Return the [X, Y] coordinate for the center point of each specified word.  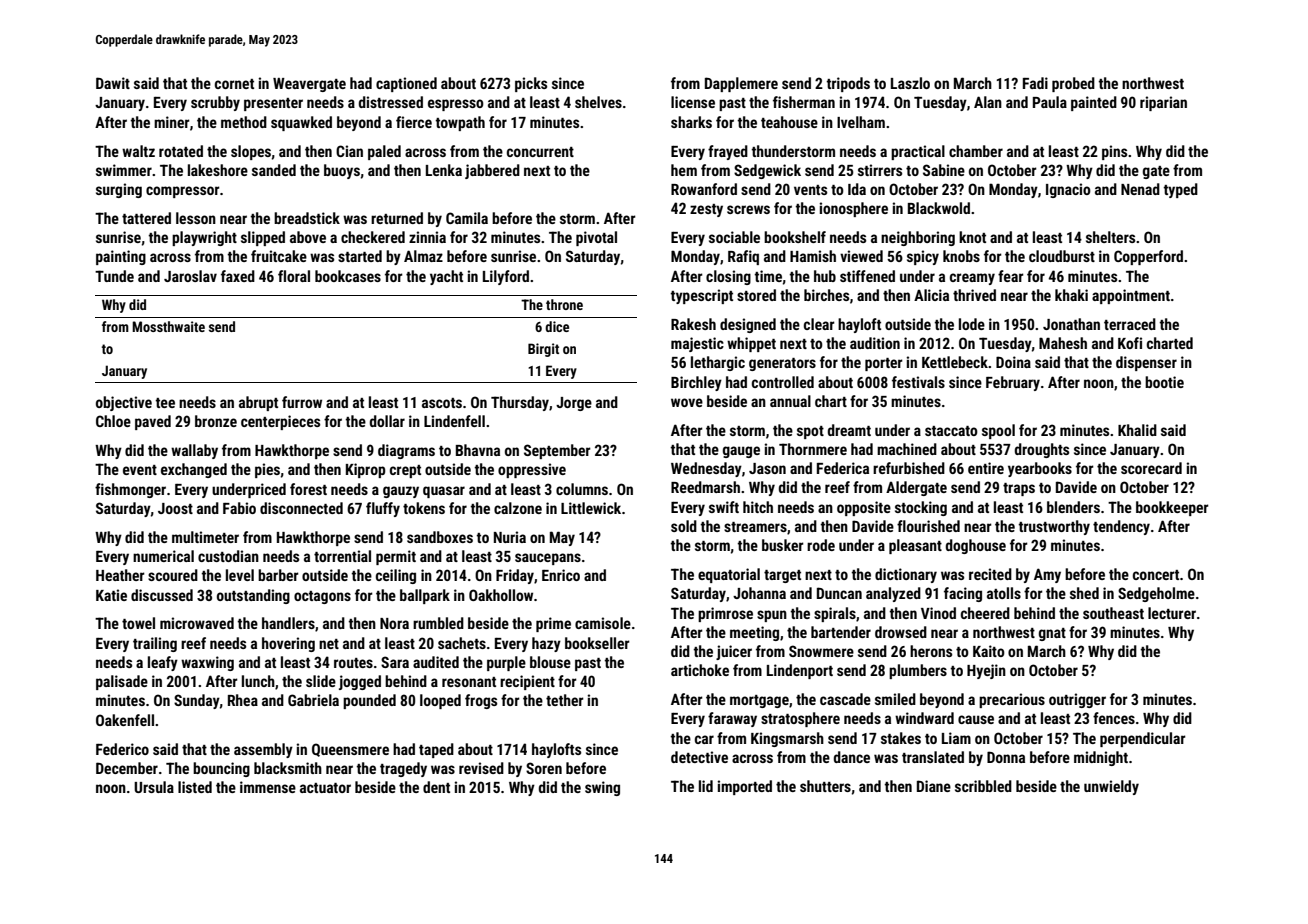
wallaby [194, 451]
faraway [732, 719]
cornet [234, 84]
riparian [1163, 103]
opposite [864, 508]
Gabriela [313, 700]
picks [531, 84]
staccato [951, 431]
